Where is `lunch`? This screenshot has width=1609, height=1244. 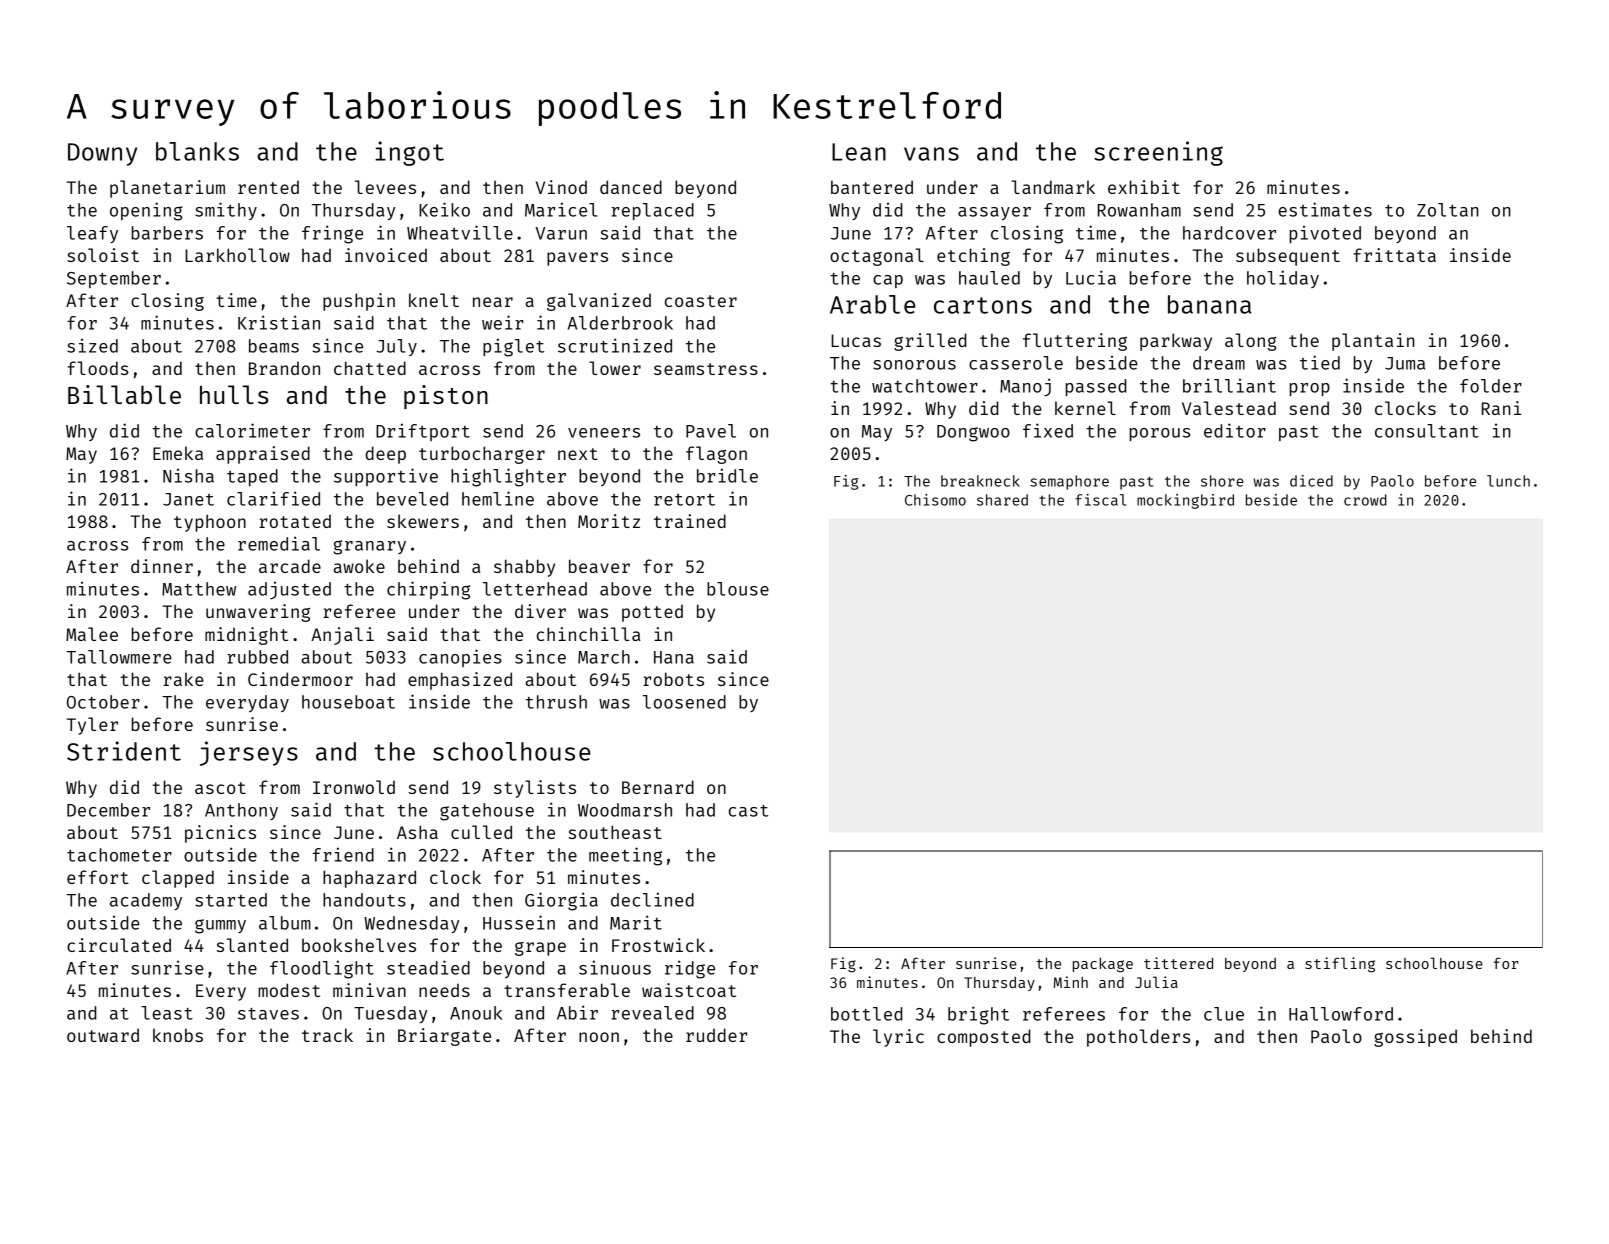
lunch is located at coordinates (1508, 481).
